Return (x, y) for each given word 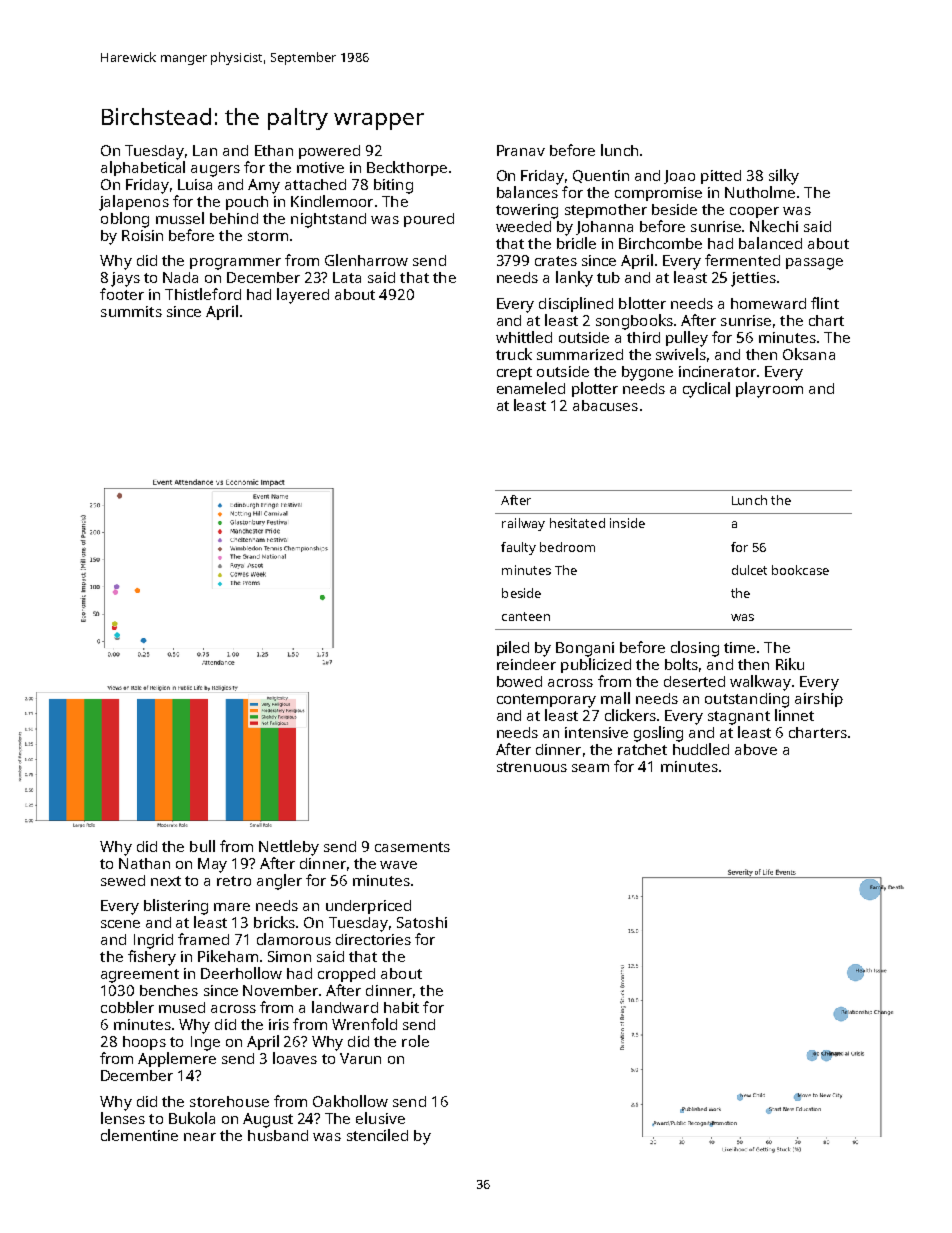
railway (523, 524)
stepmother (606, 211)
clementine (139, 1135)
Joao (679, 177)
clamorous (294, 939)
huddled (701, 749)
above (756, 749)
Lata (347, 277)
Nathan (144, 863)
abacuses (605, 405)
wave (398, 865)
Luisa (195, 184)
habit (401, 1007)
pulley (687, 339)
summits (131, 311)
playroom (769, 390)
